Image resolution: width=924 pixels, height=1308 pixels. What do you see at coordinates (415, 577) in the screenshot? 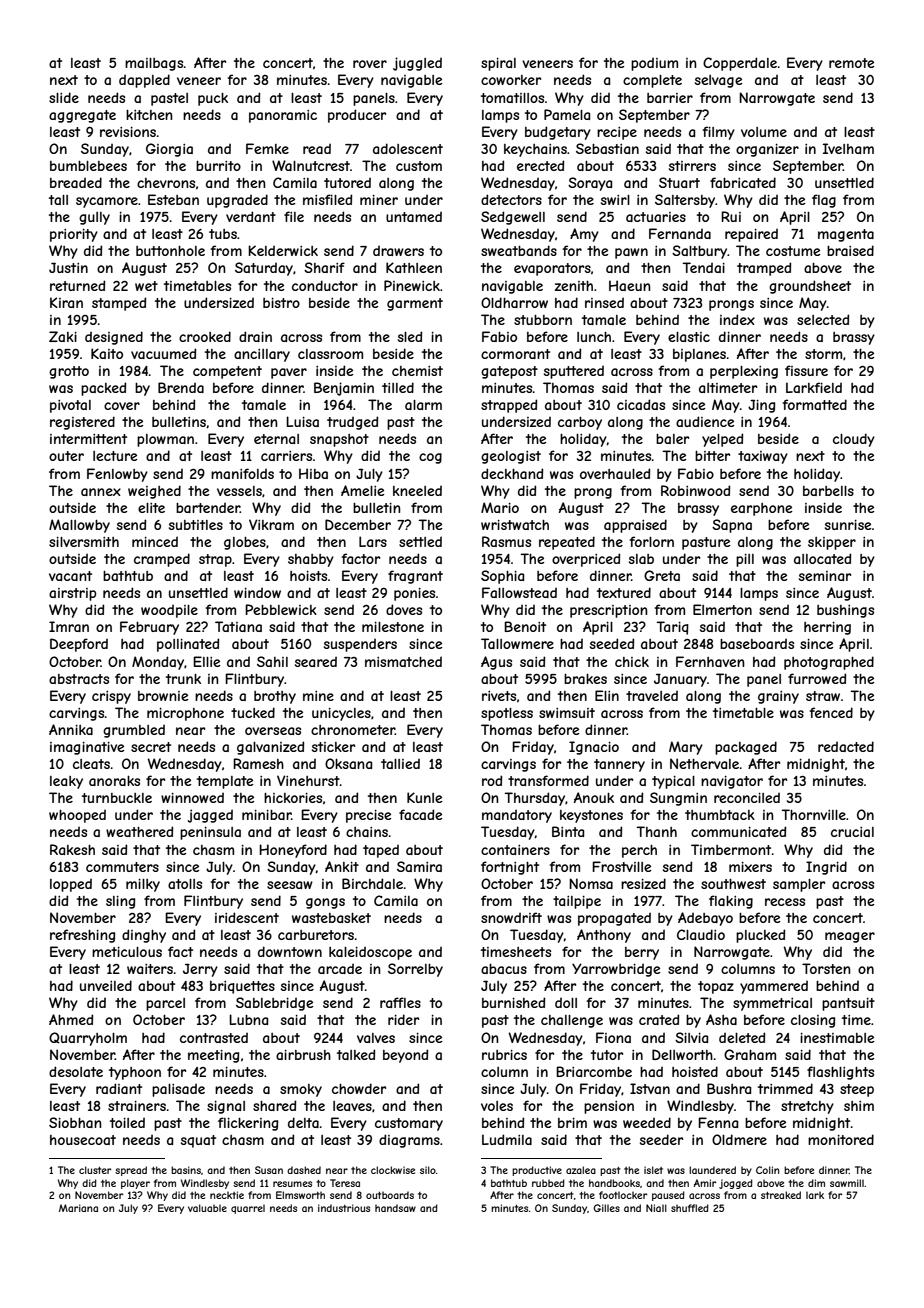
I see `fragrant` at bounding box center [415, 577].
